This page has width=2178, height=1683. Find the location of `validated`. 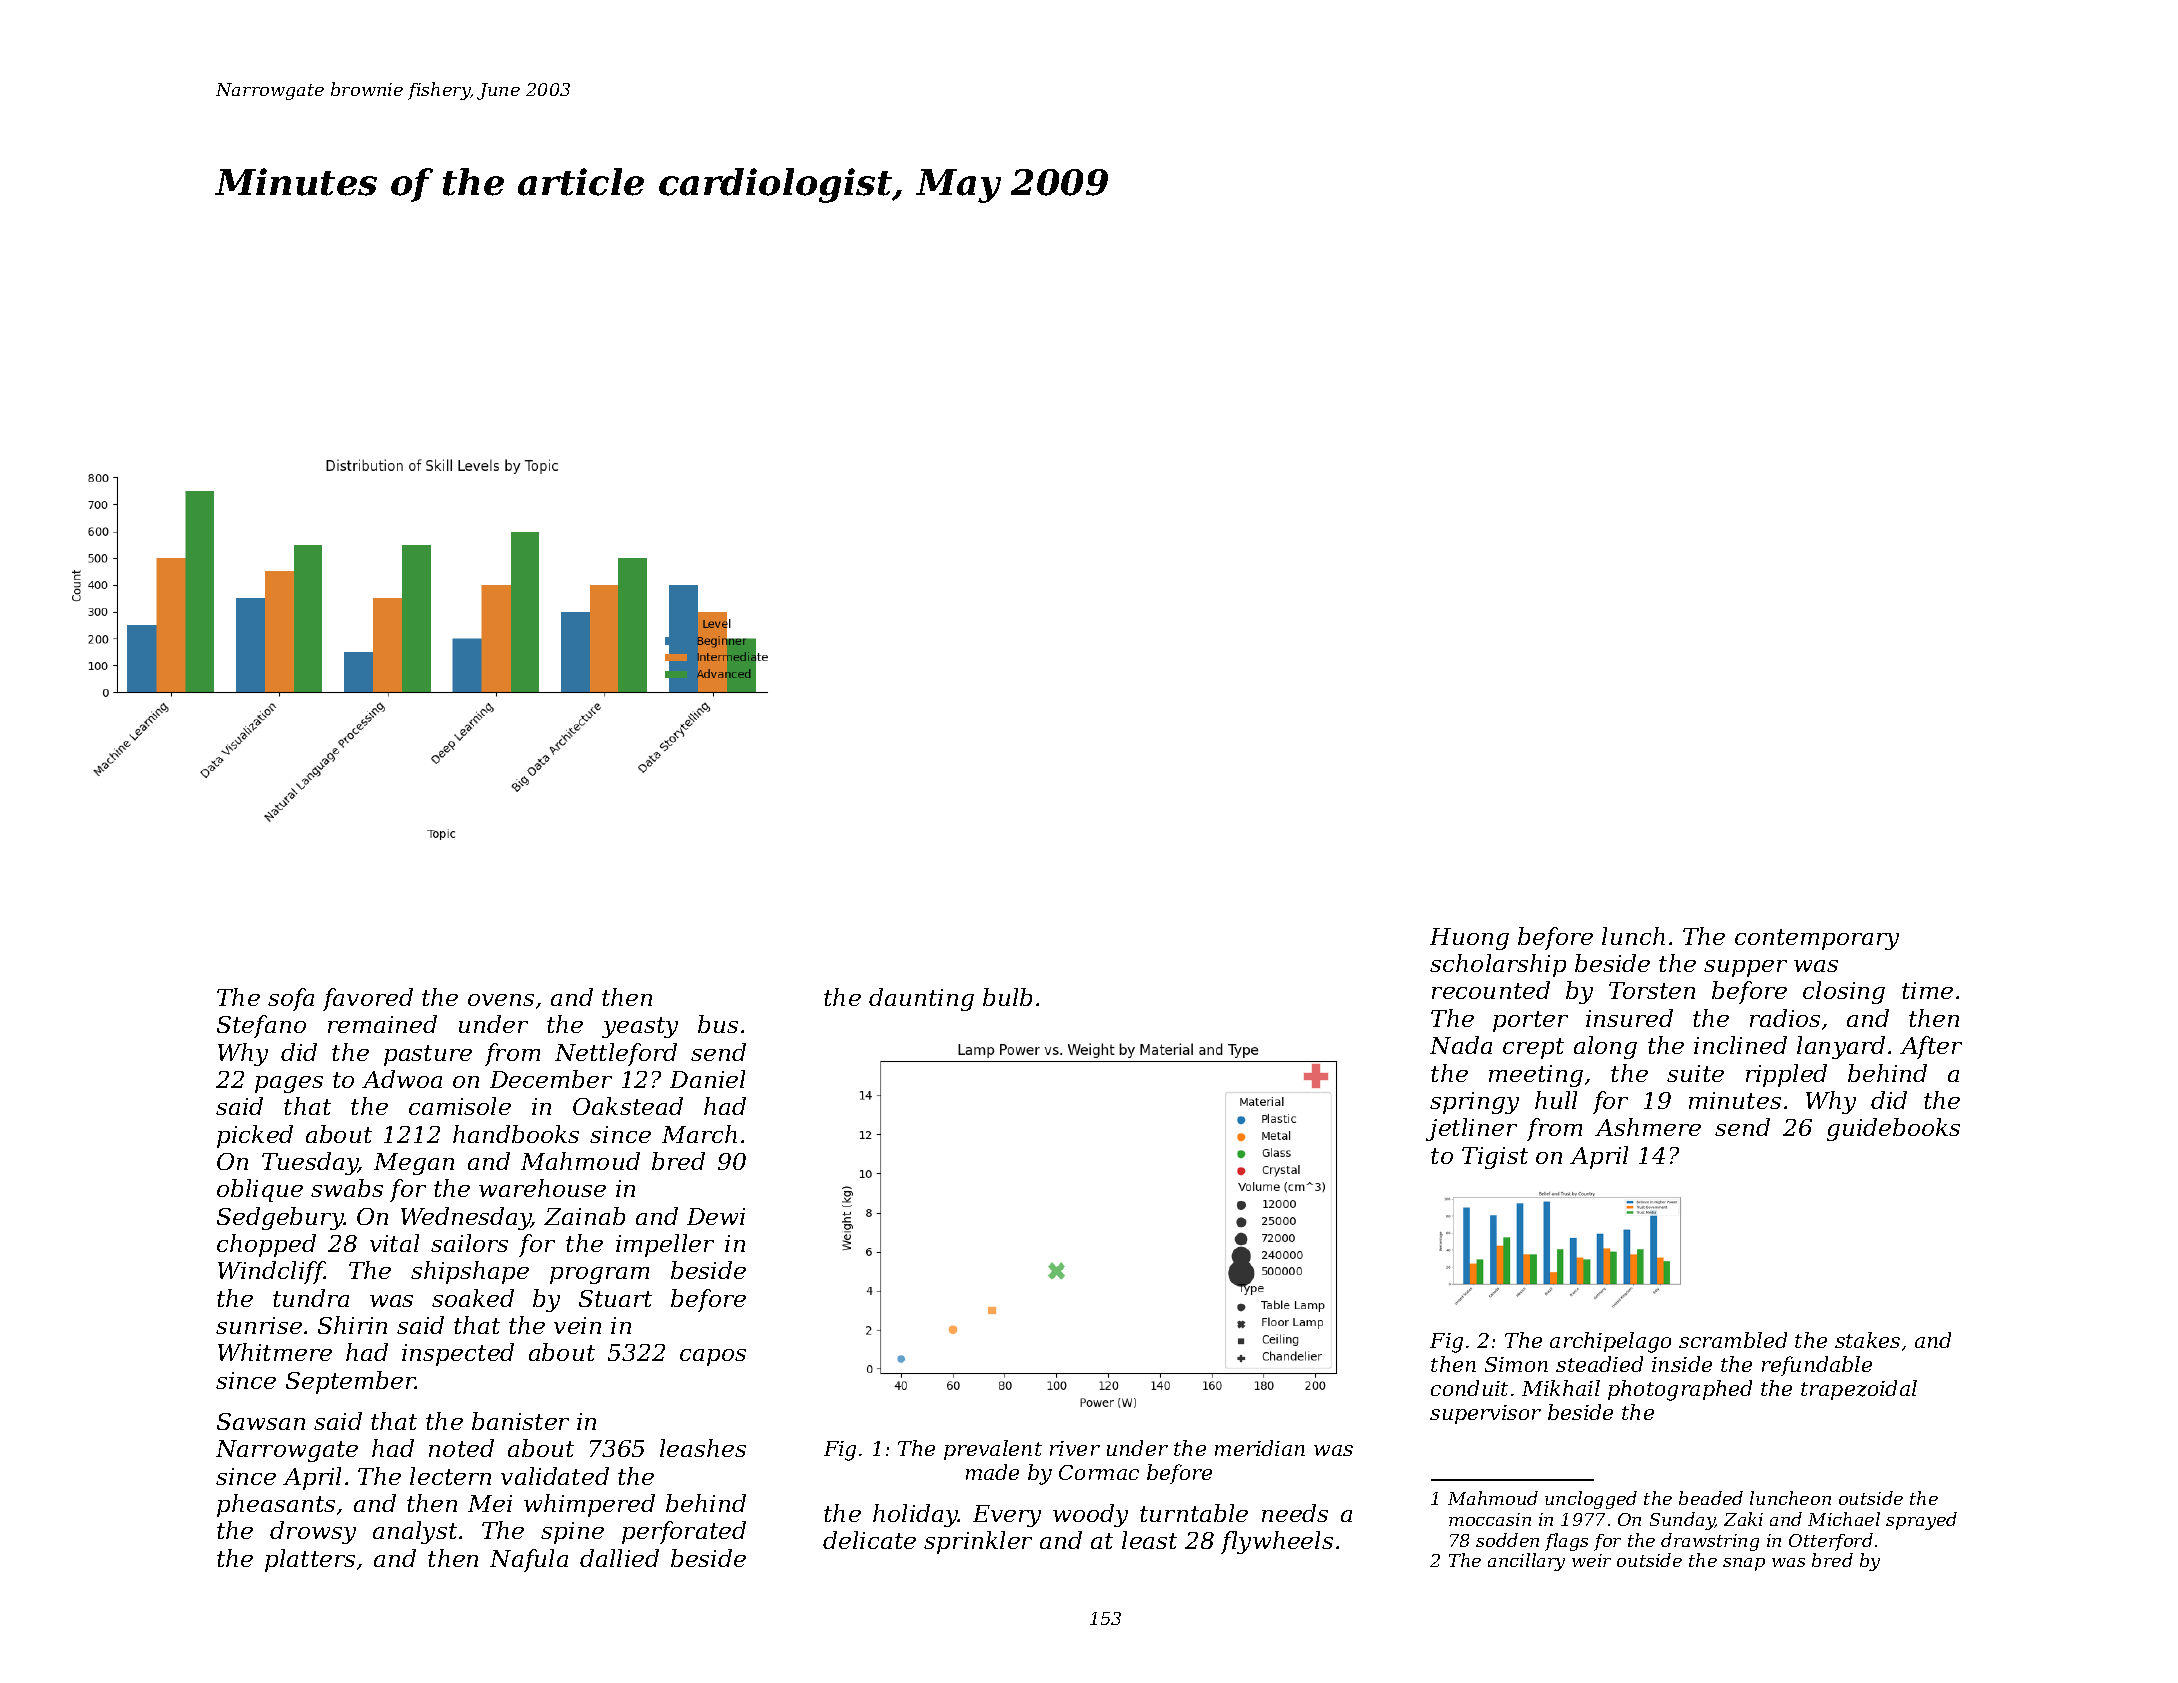

validated is located at coordinates (555, 1476).
